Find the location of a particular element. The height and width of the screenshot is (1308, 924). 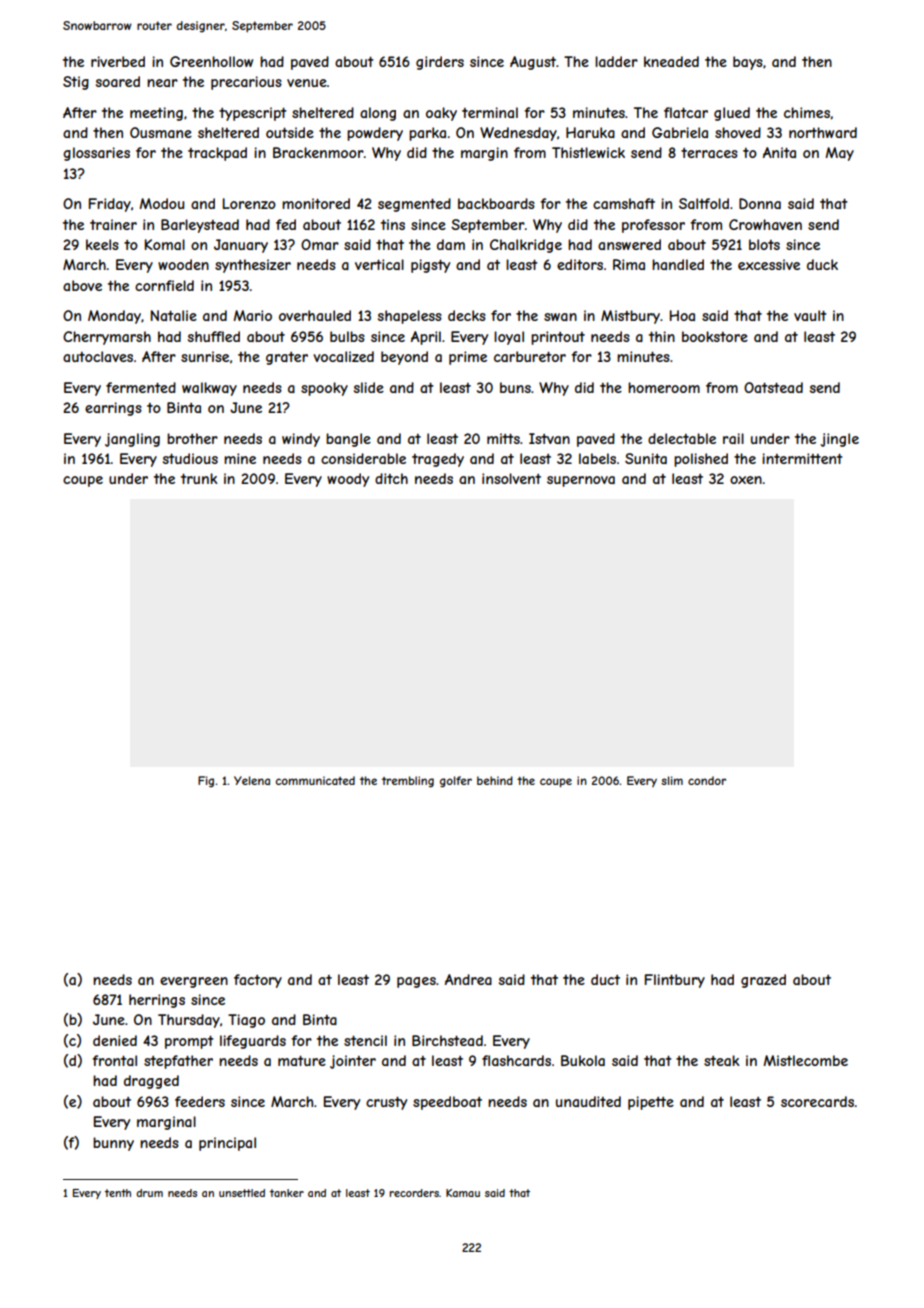

slim is located at coordinates (672, 780).
